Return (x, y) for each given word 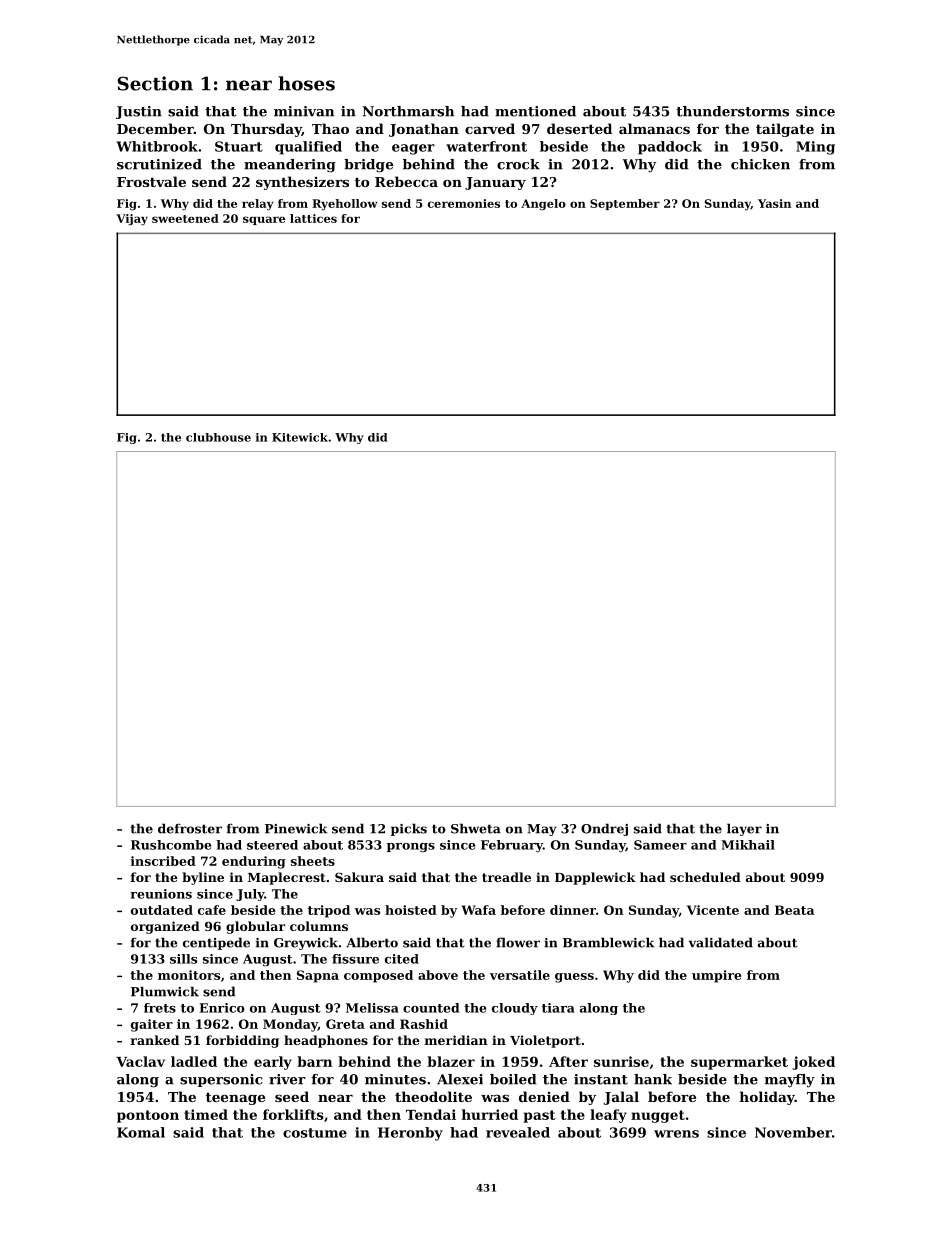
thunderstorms (732, 111)
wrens (676, 1134)
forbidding (242, 1041)
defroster (190, 828)
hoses (306, 83)
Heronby (410, 1134)
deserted (579, 128)
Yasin (774, 203)
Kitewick (300, 437)
